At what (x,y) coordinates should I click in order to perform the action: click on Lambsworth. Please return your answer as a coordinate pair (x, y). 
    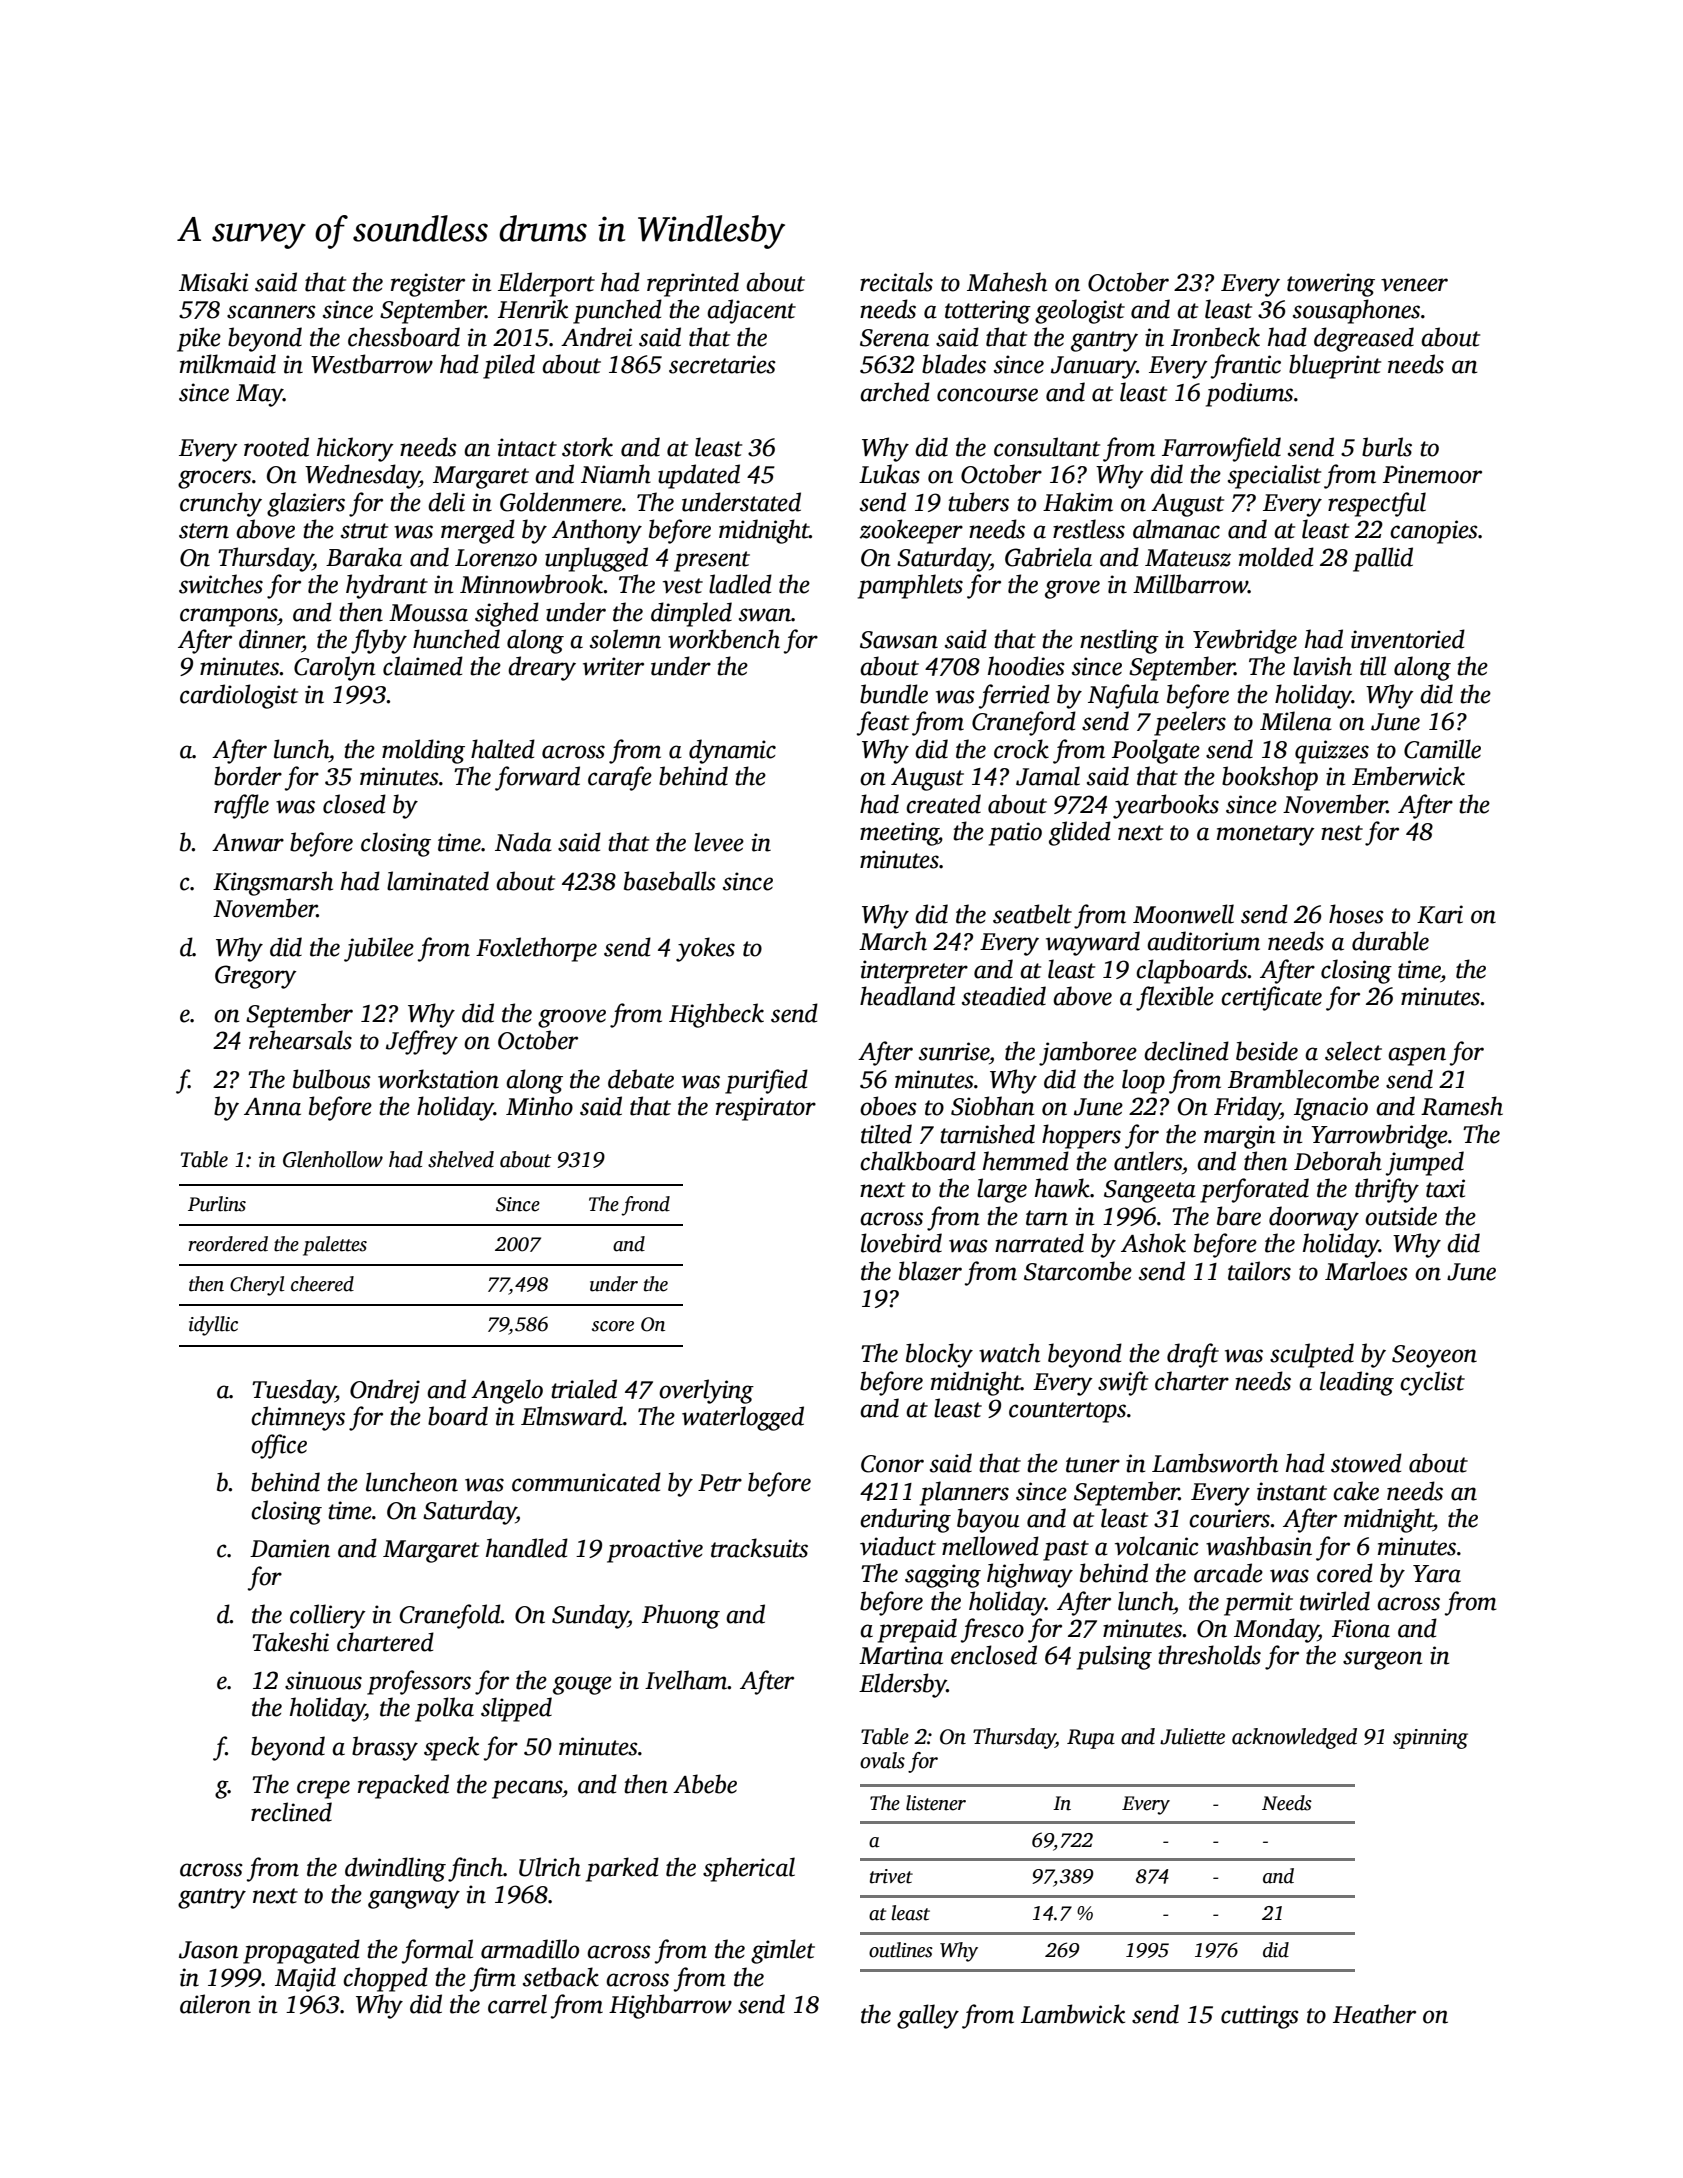
    Looking at the image, I should click on (1215, 1463).
